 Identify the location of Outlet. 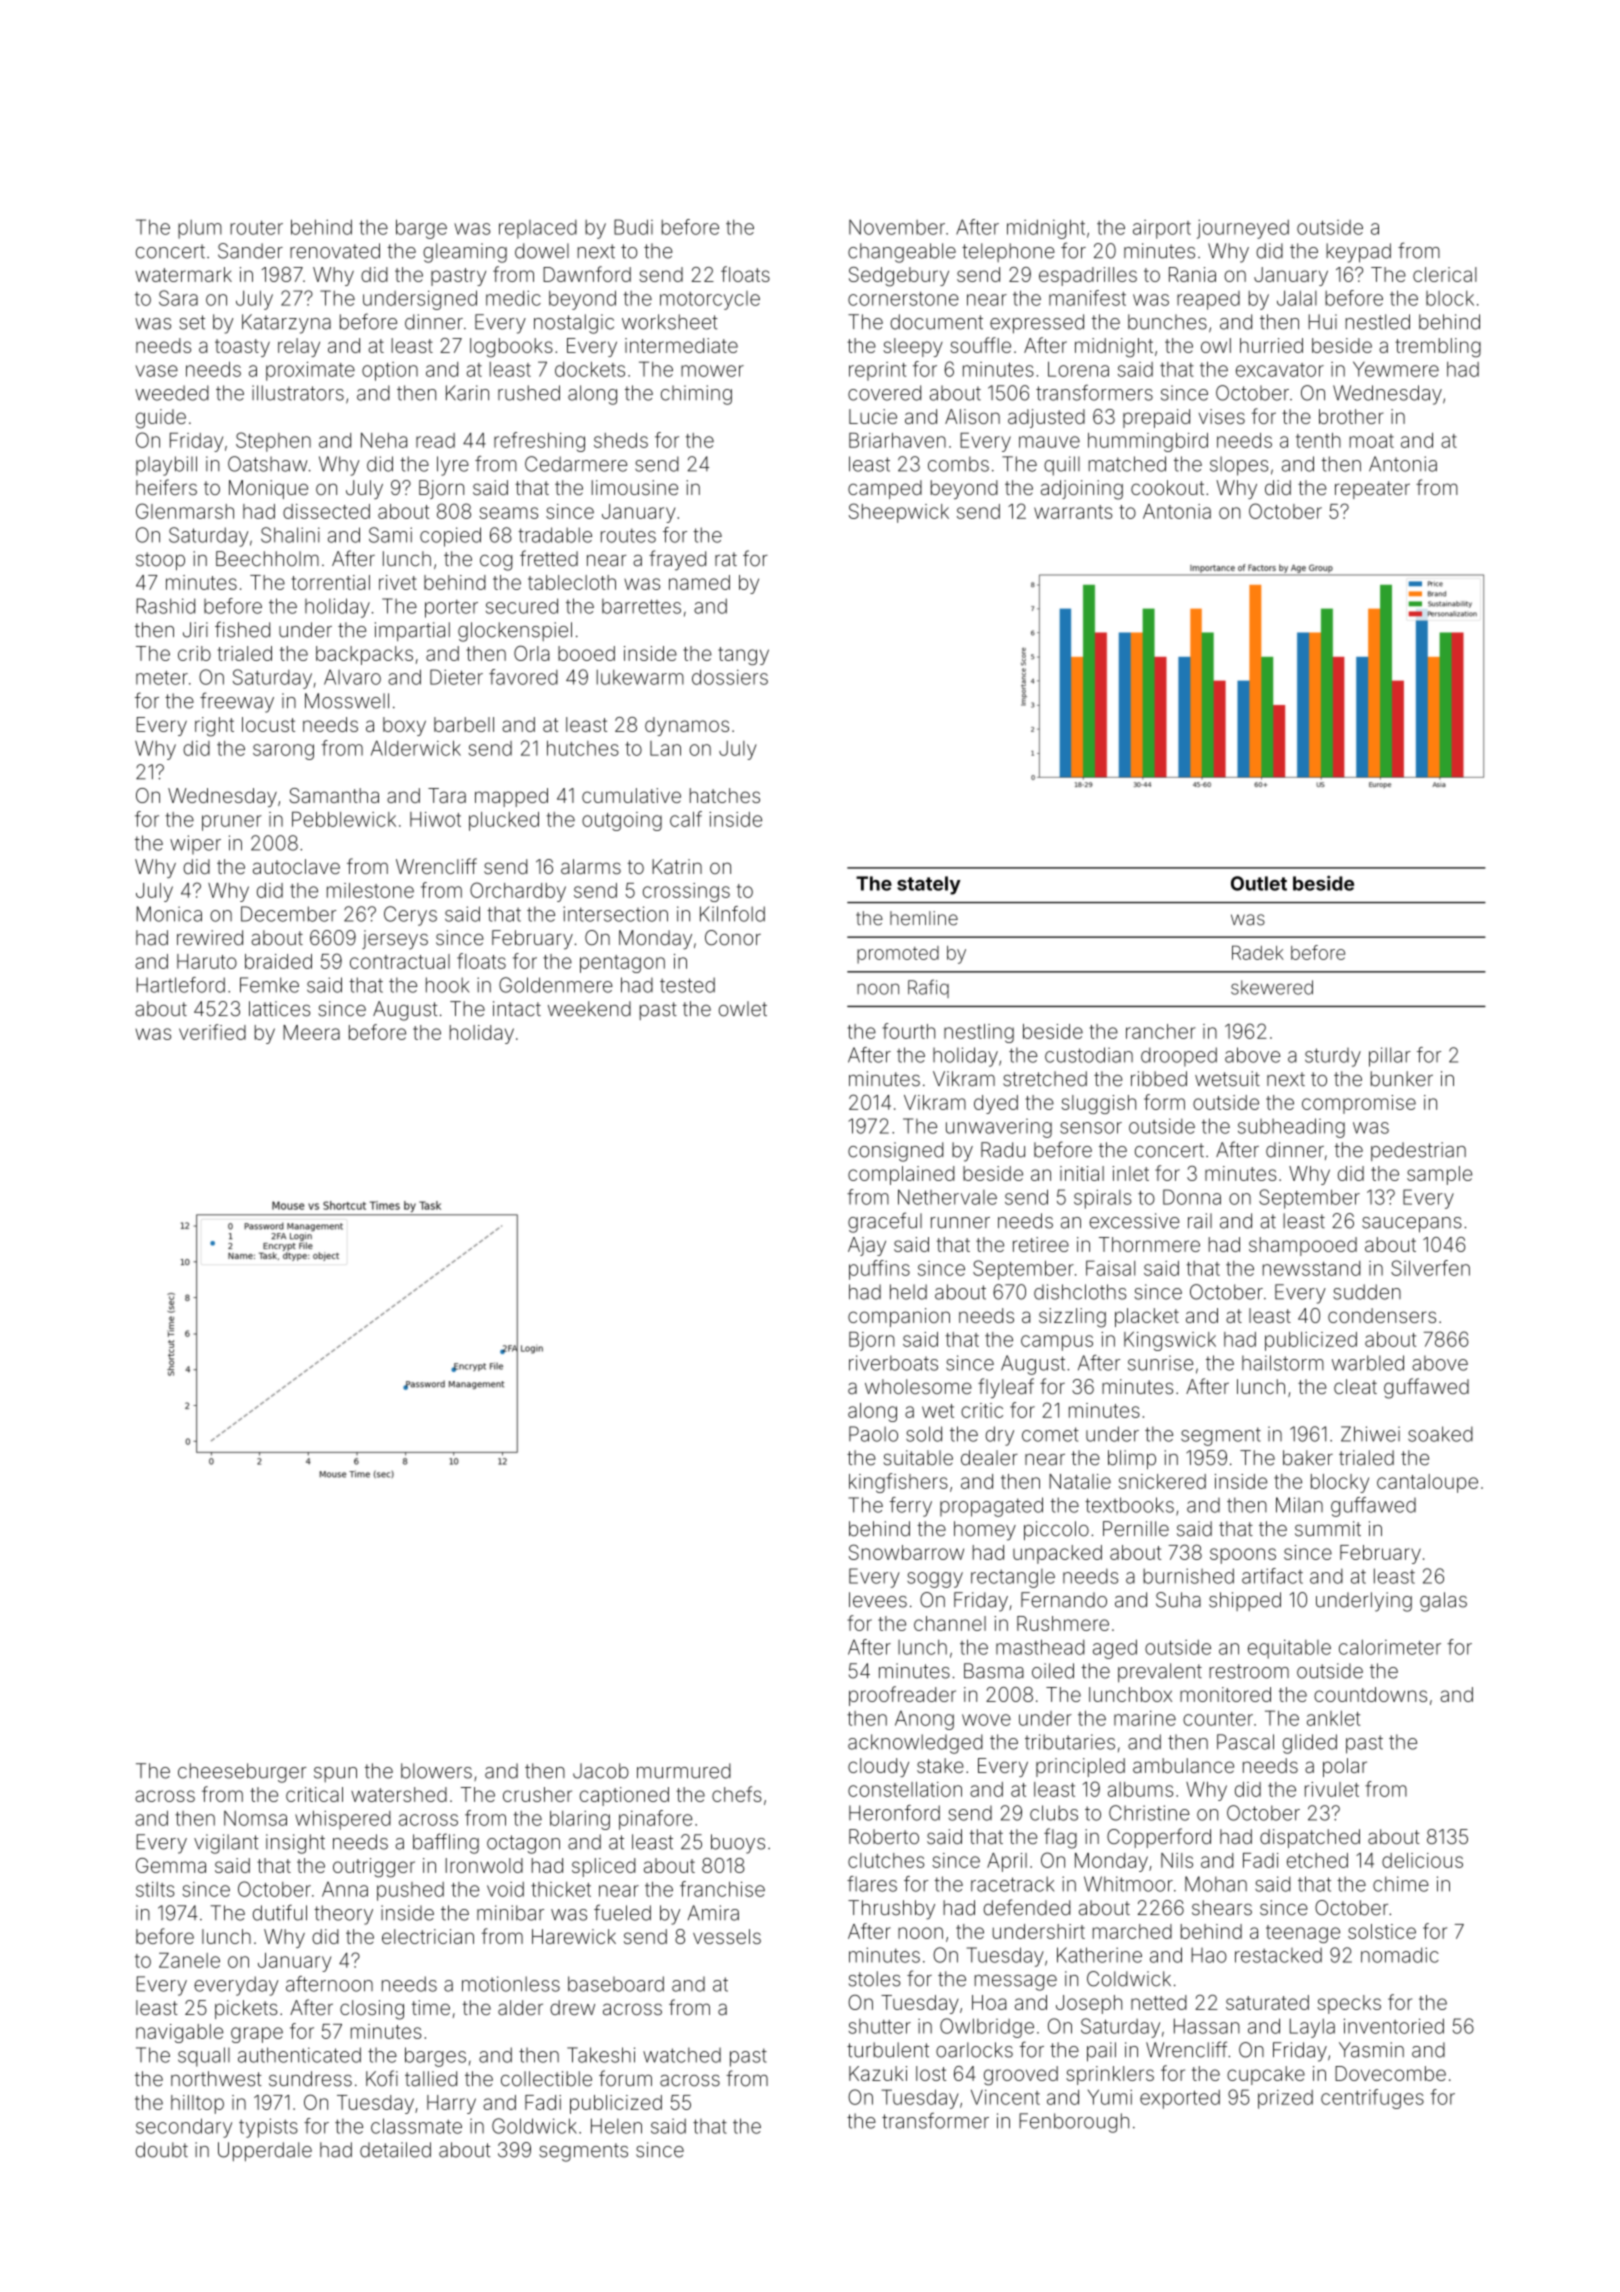
(1259, 883).
